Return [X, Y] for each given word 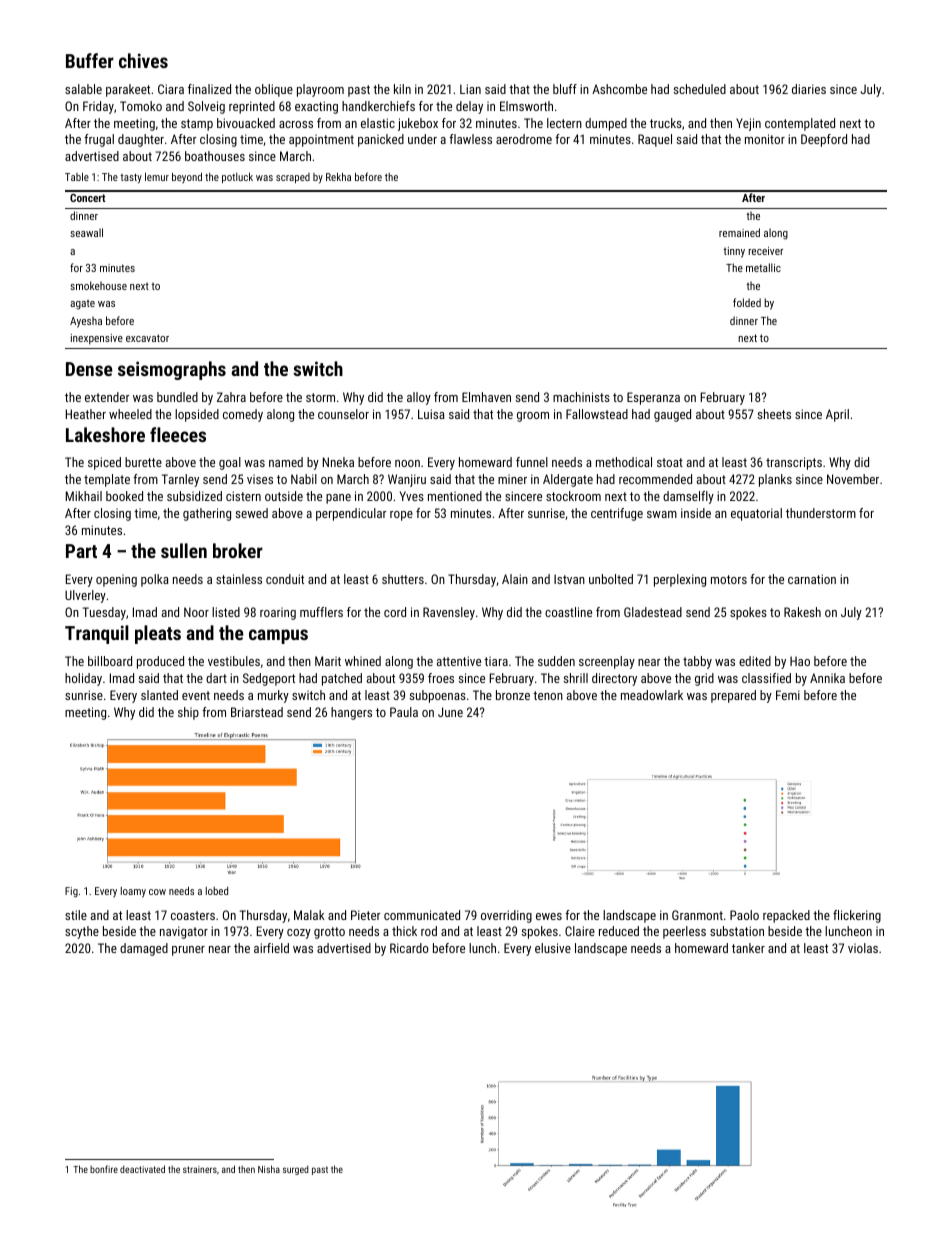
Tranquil [97, 634]
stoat [670, 462]
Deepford [824, 140]
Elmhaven [486, 397]
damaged [144, 949]
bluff [565, 89]
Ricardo [409, 948]
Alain [515, 579]
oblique [274, 90]
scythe [82, 932]
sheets [774, 414]
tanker [748, 948]
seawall [86, 232]
